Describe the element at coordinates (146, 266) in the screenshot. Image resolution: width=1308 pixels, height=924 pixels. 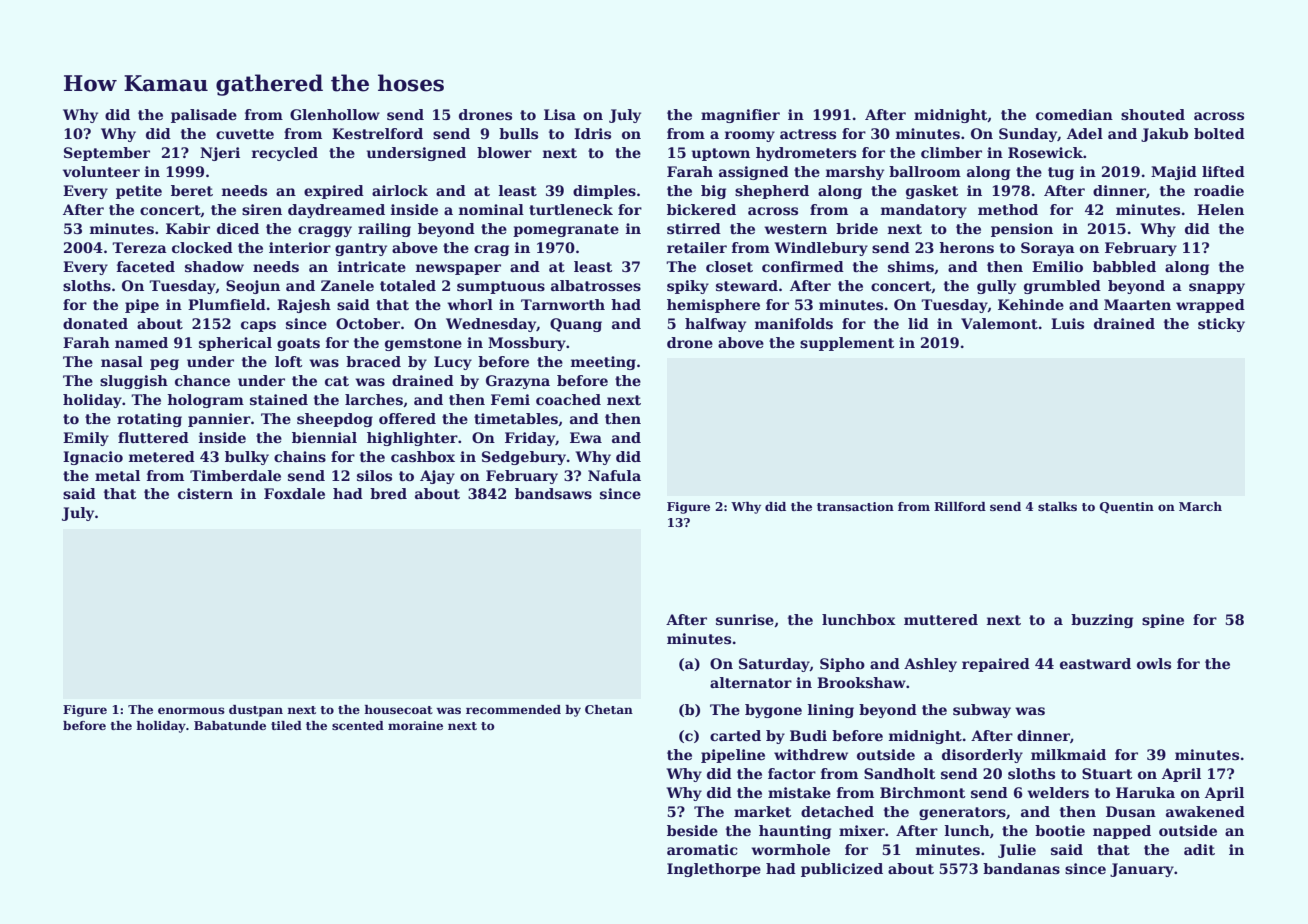
I see `faceted` at that location.
